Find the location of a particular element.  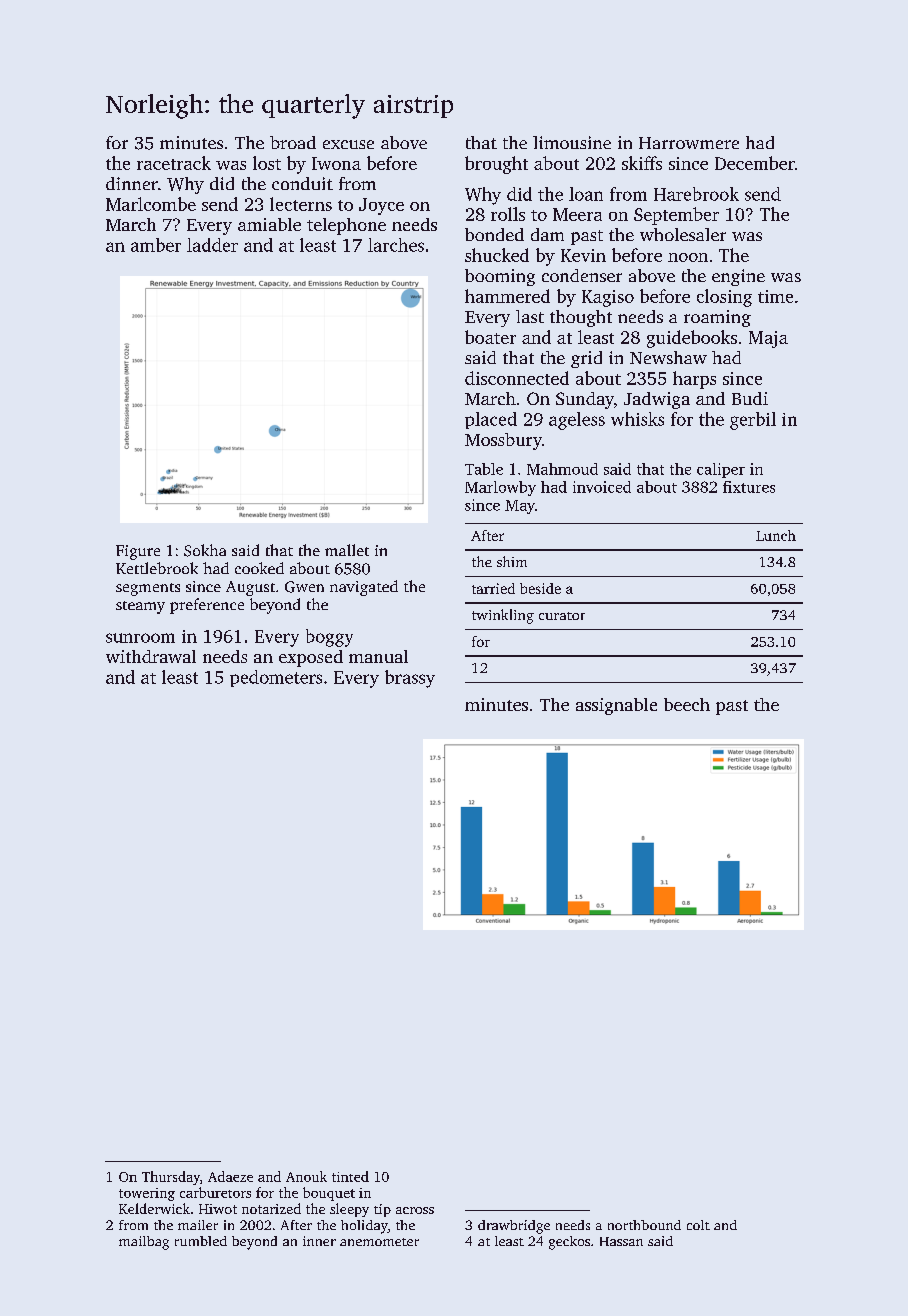

Jadwiga is located at coordinates (657, 400).
